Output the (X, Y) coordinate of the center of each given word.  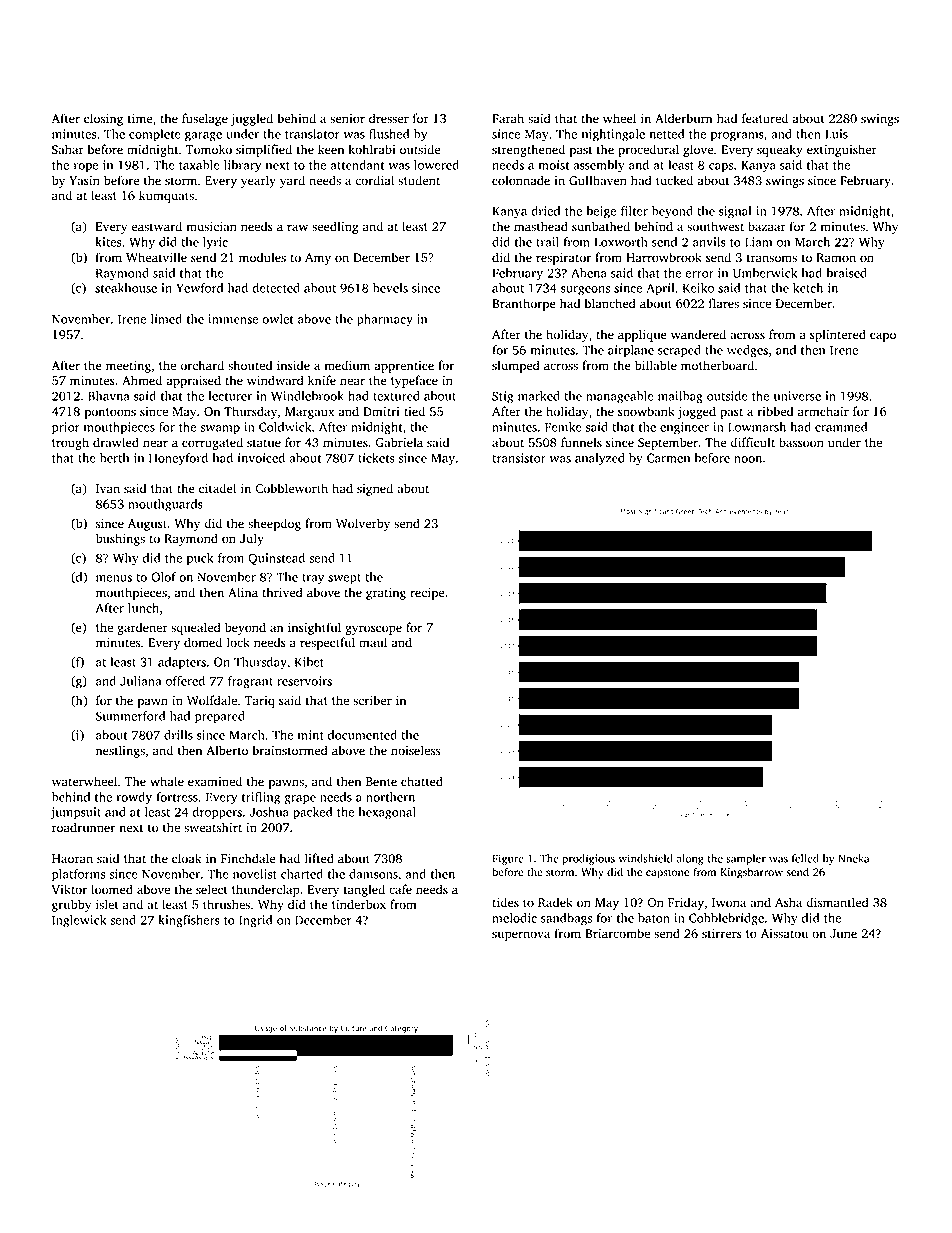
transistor (519, 458)
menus (114, 578)
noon (748, 459)
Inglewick (79, 921)
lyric (215, 243)
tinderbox (359, 904)
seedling (335, 227)
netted (667, 134)
